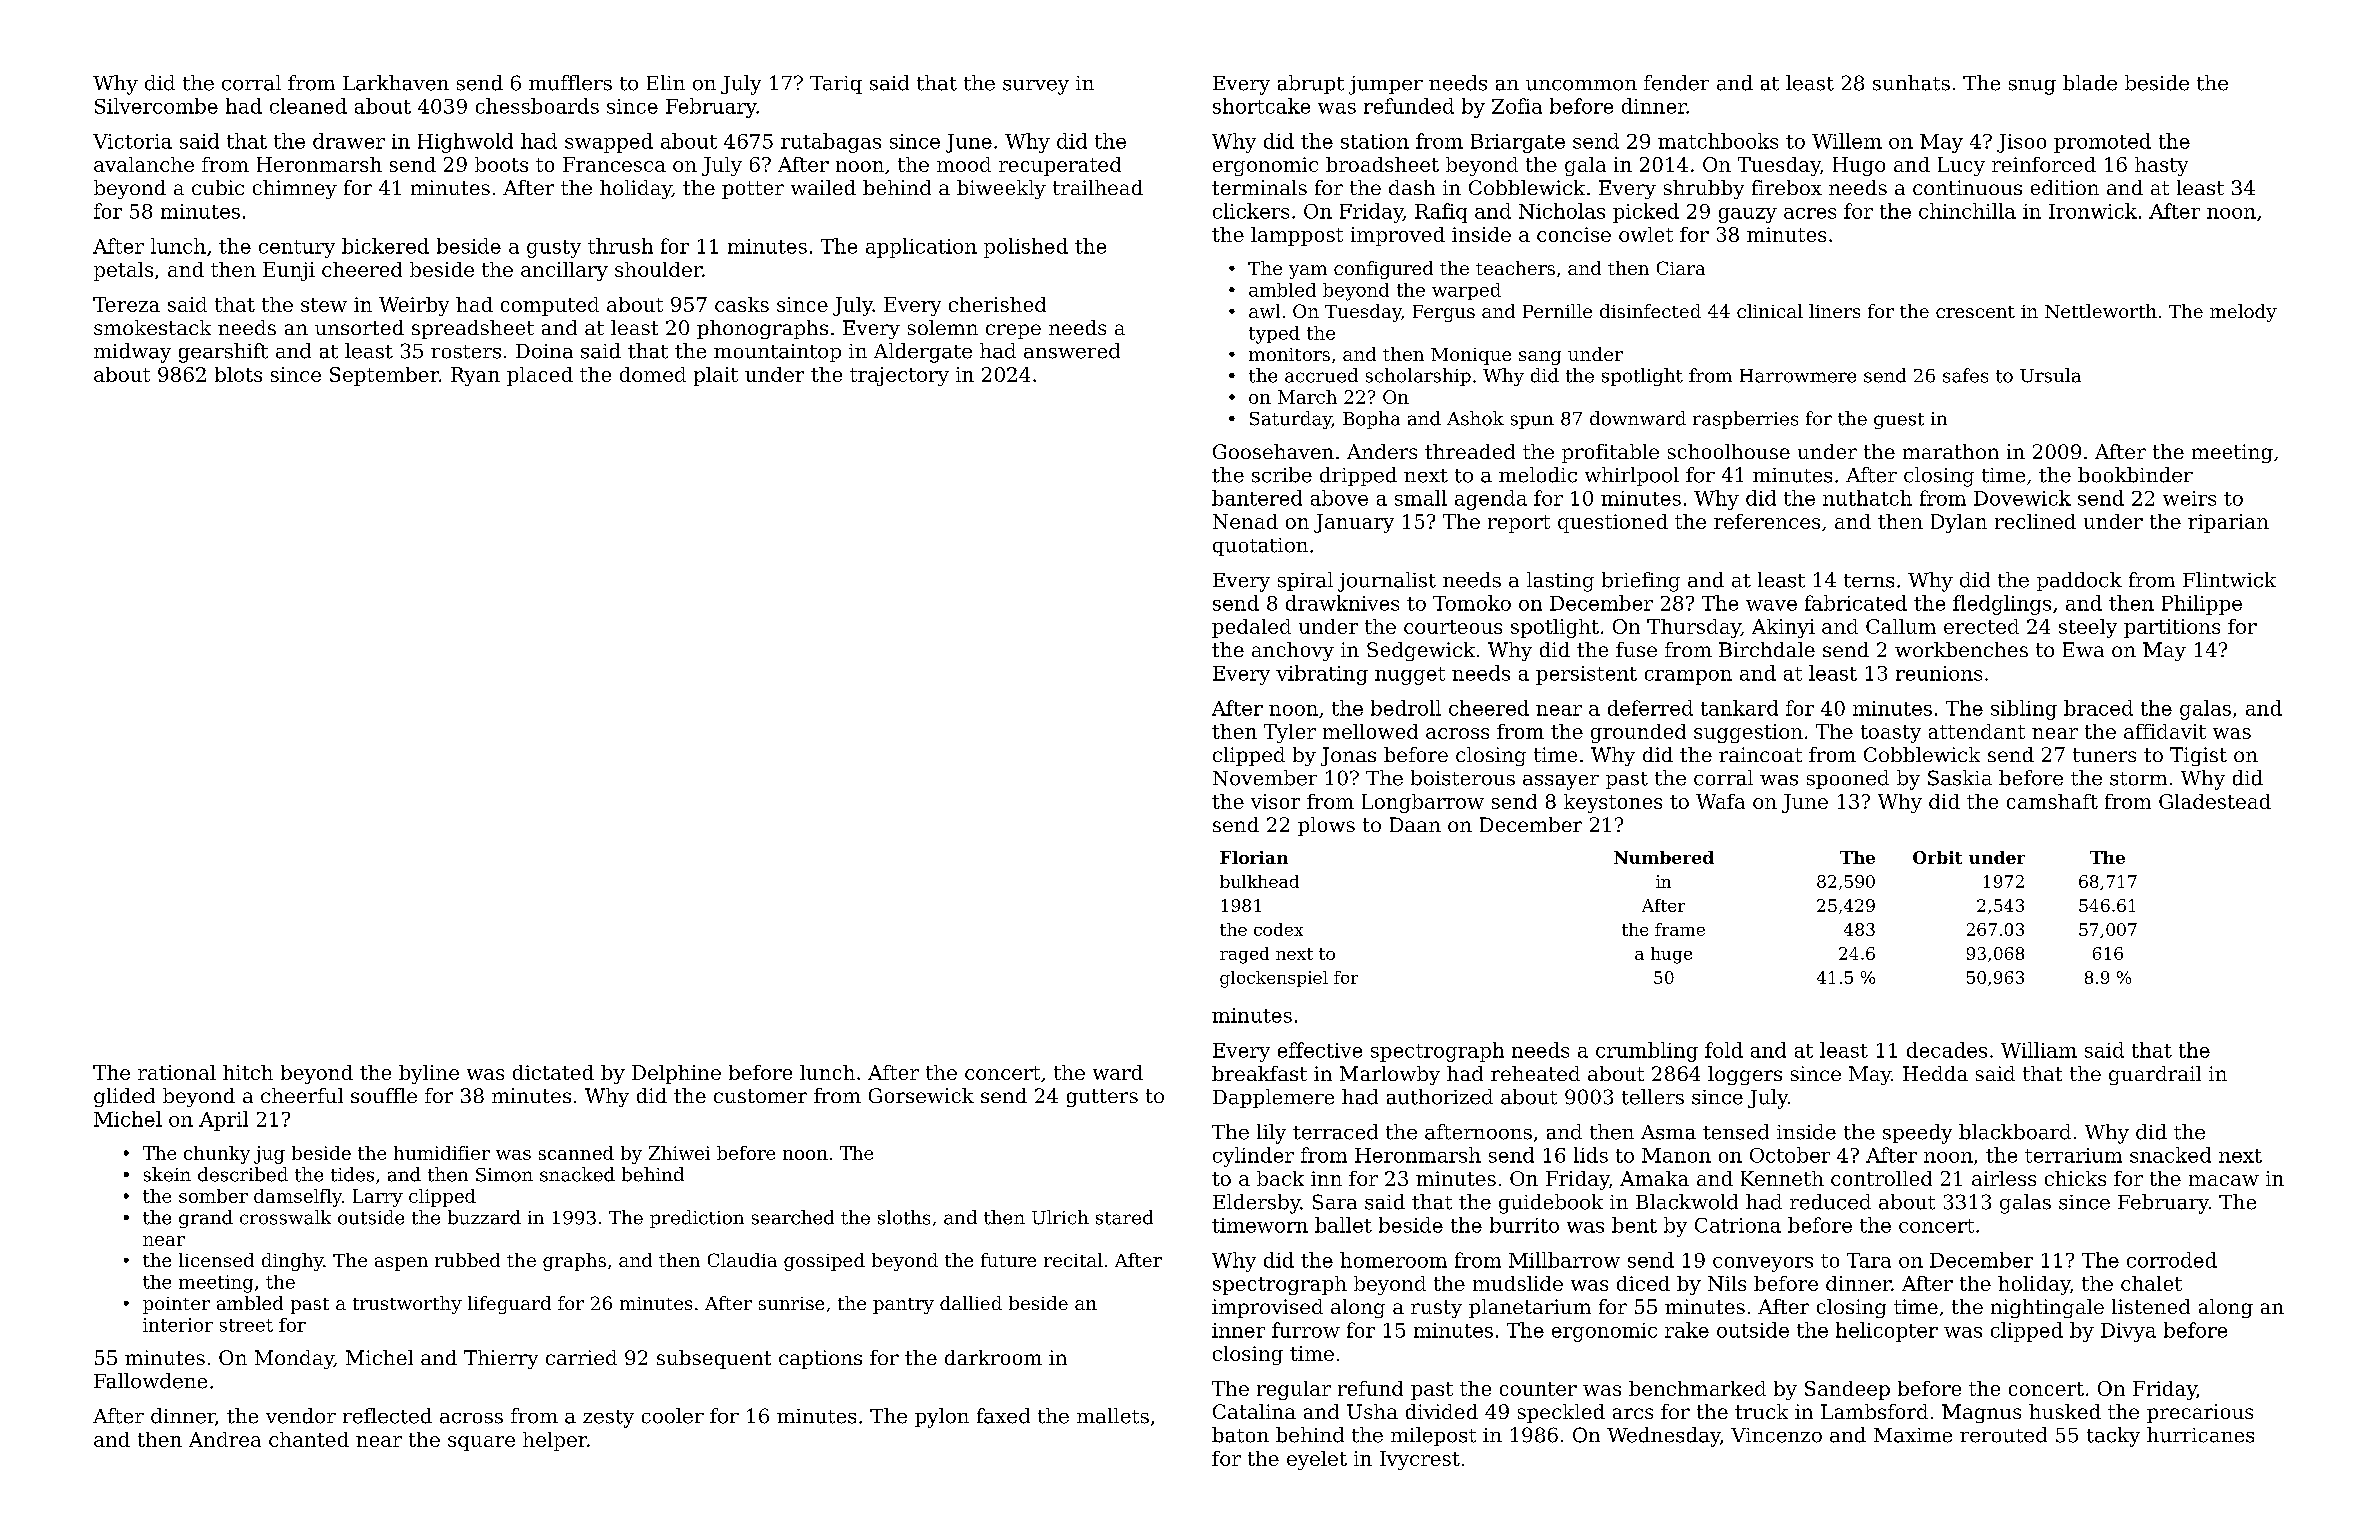  What do you see at coordinates (2044, 164) in the screenshot?
I see `reinforced` at bounding box center [2044, 164].
